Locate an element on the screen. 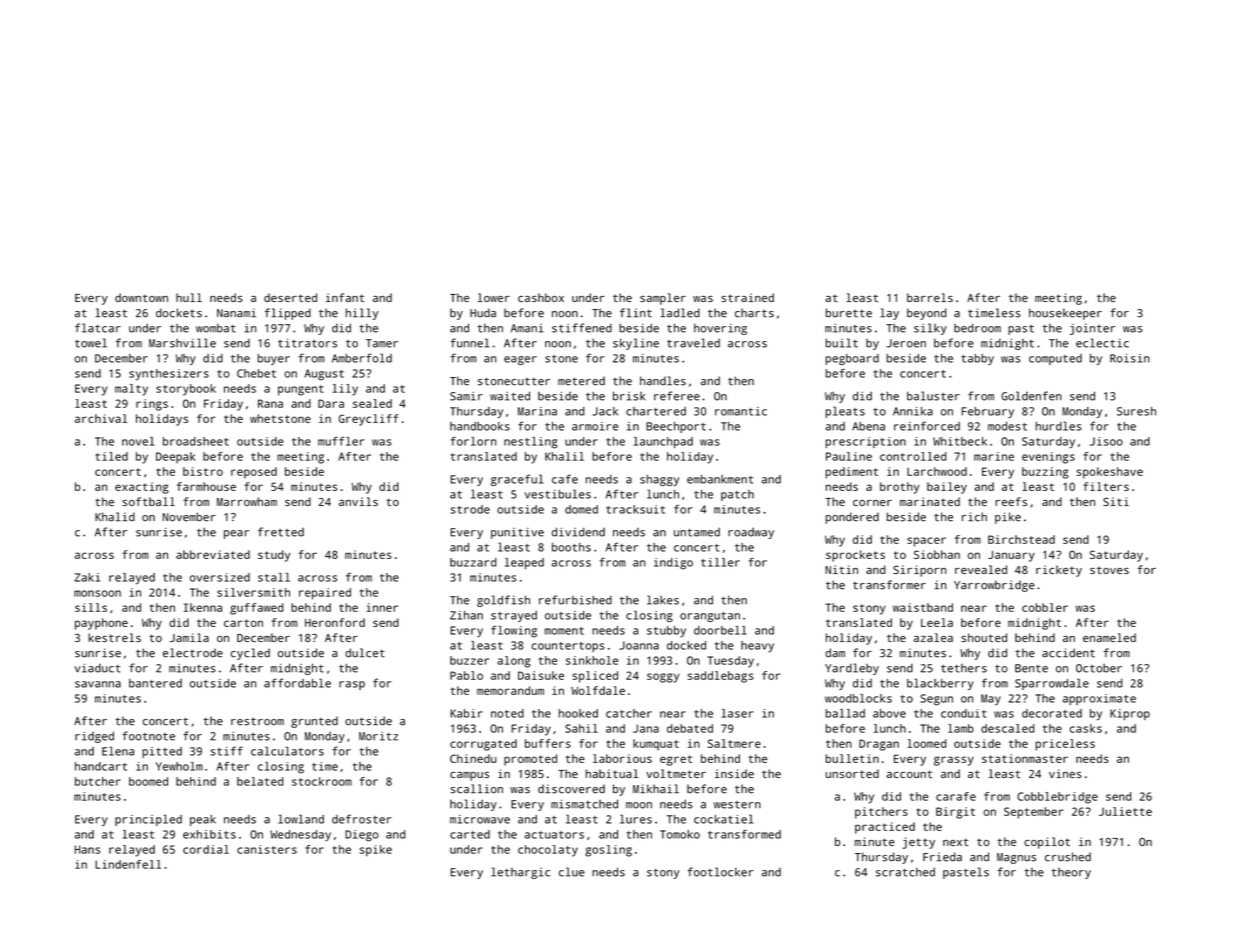 The image size is (1233, 952). sampler is located at coordinates (663, 299).
